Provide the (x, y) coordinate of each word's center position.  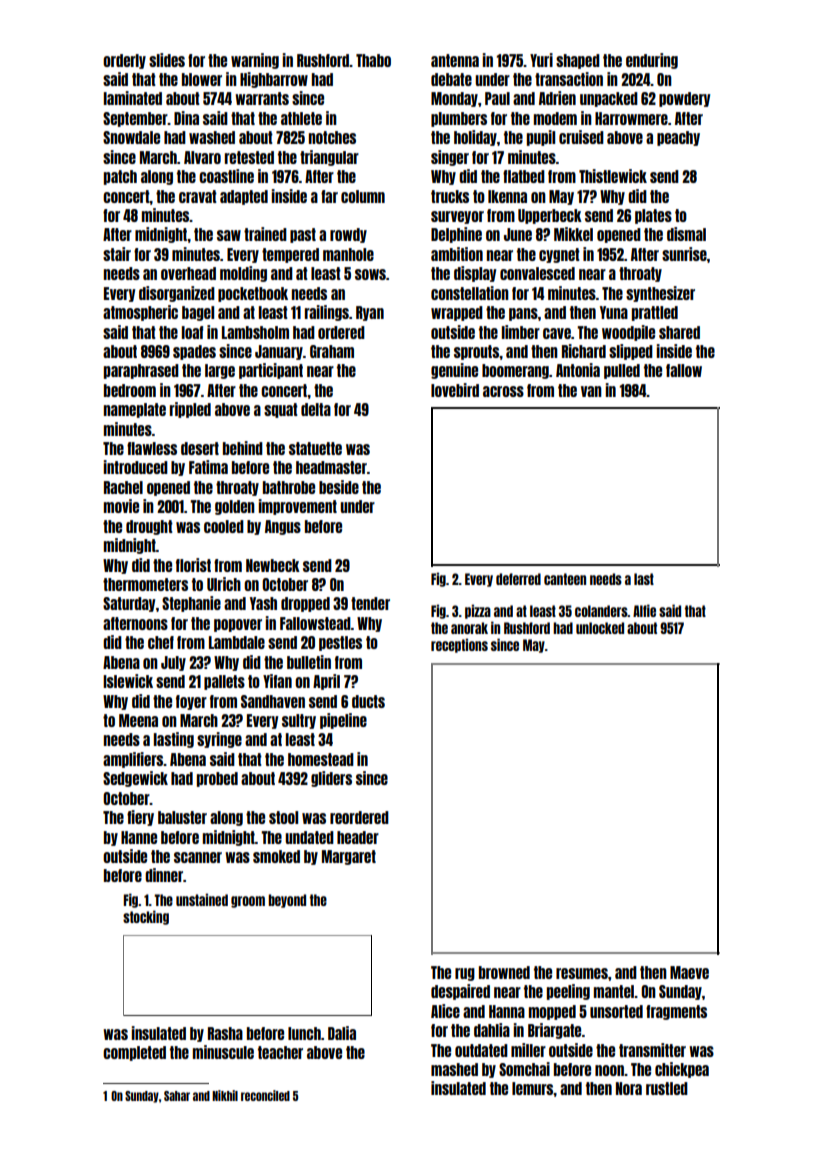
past (303, 235)
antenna (455, 60)
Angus (283, 527)
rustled (667, 1088)
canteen (565, 579)
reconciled (265, 1095)
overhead (188, 273)
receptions (459, 645)
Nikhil (225, 1095)
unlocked (600, 628)
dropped (305, 604)
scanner (198, 857)
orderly (124, 61)
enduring (652, 61)
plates (653, 216)
